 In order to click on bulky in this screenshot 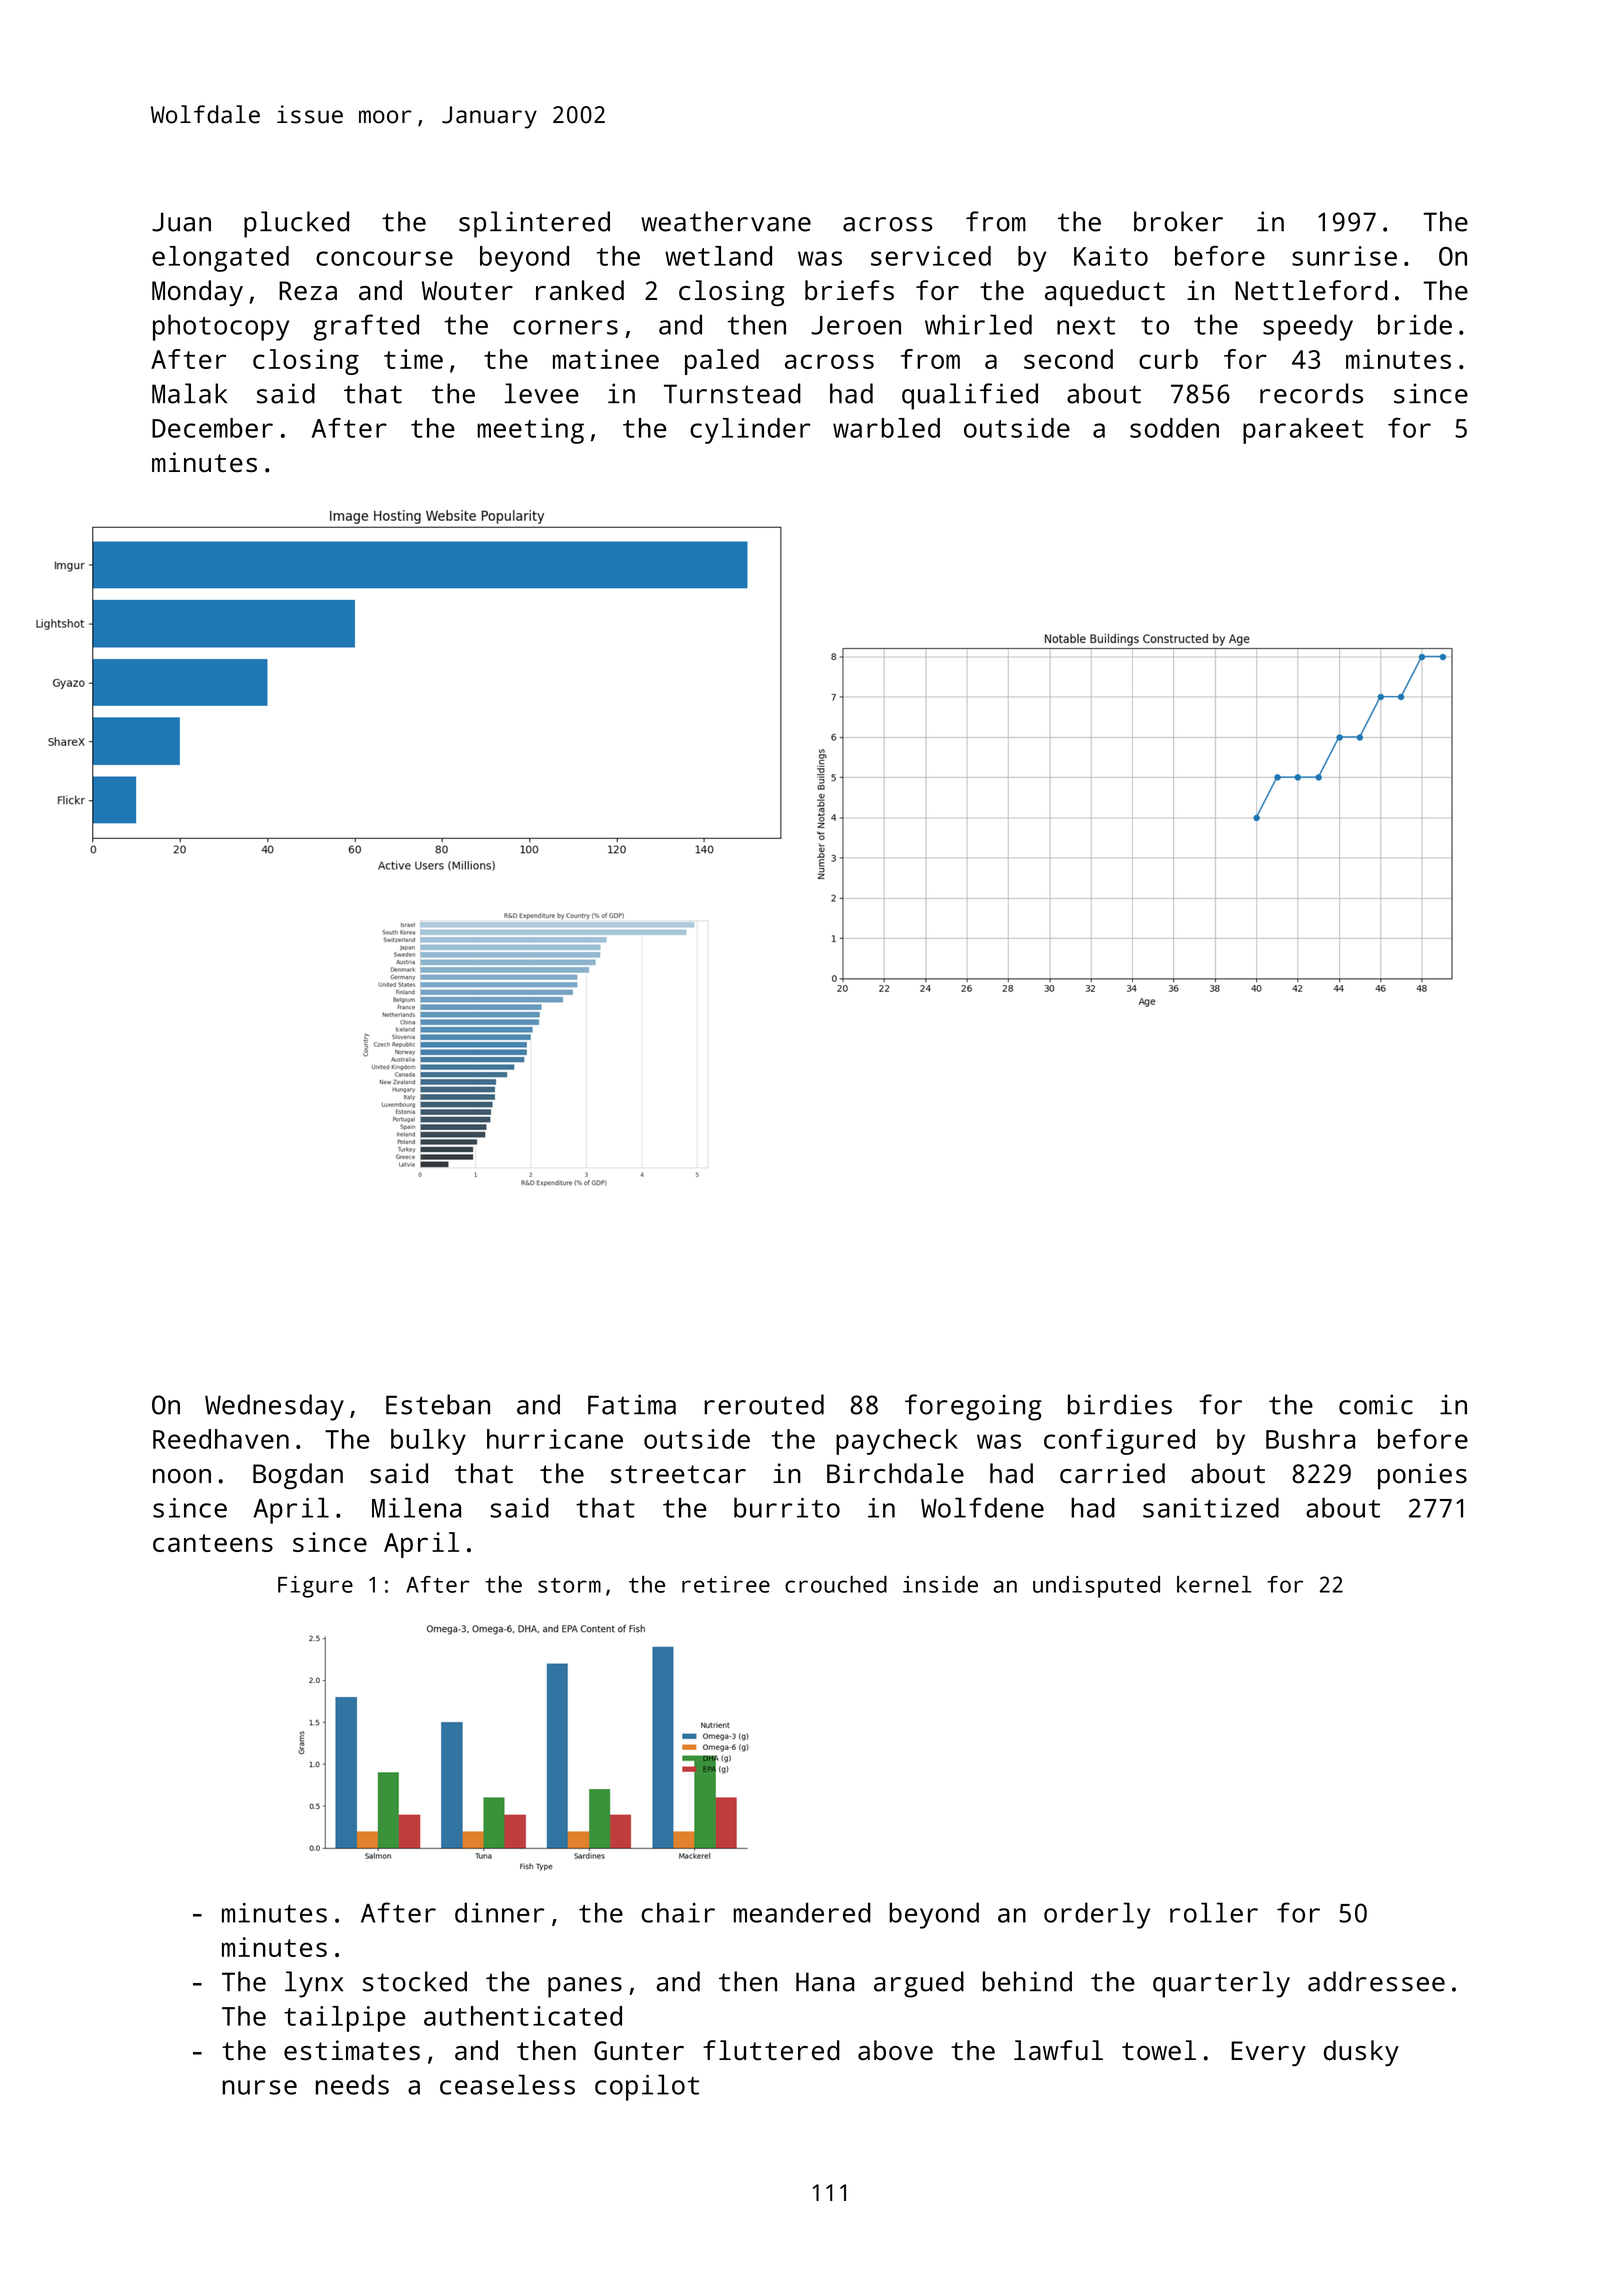, I will do `click(428, 1442)`.
